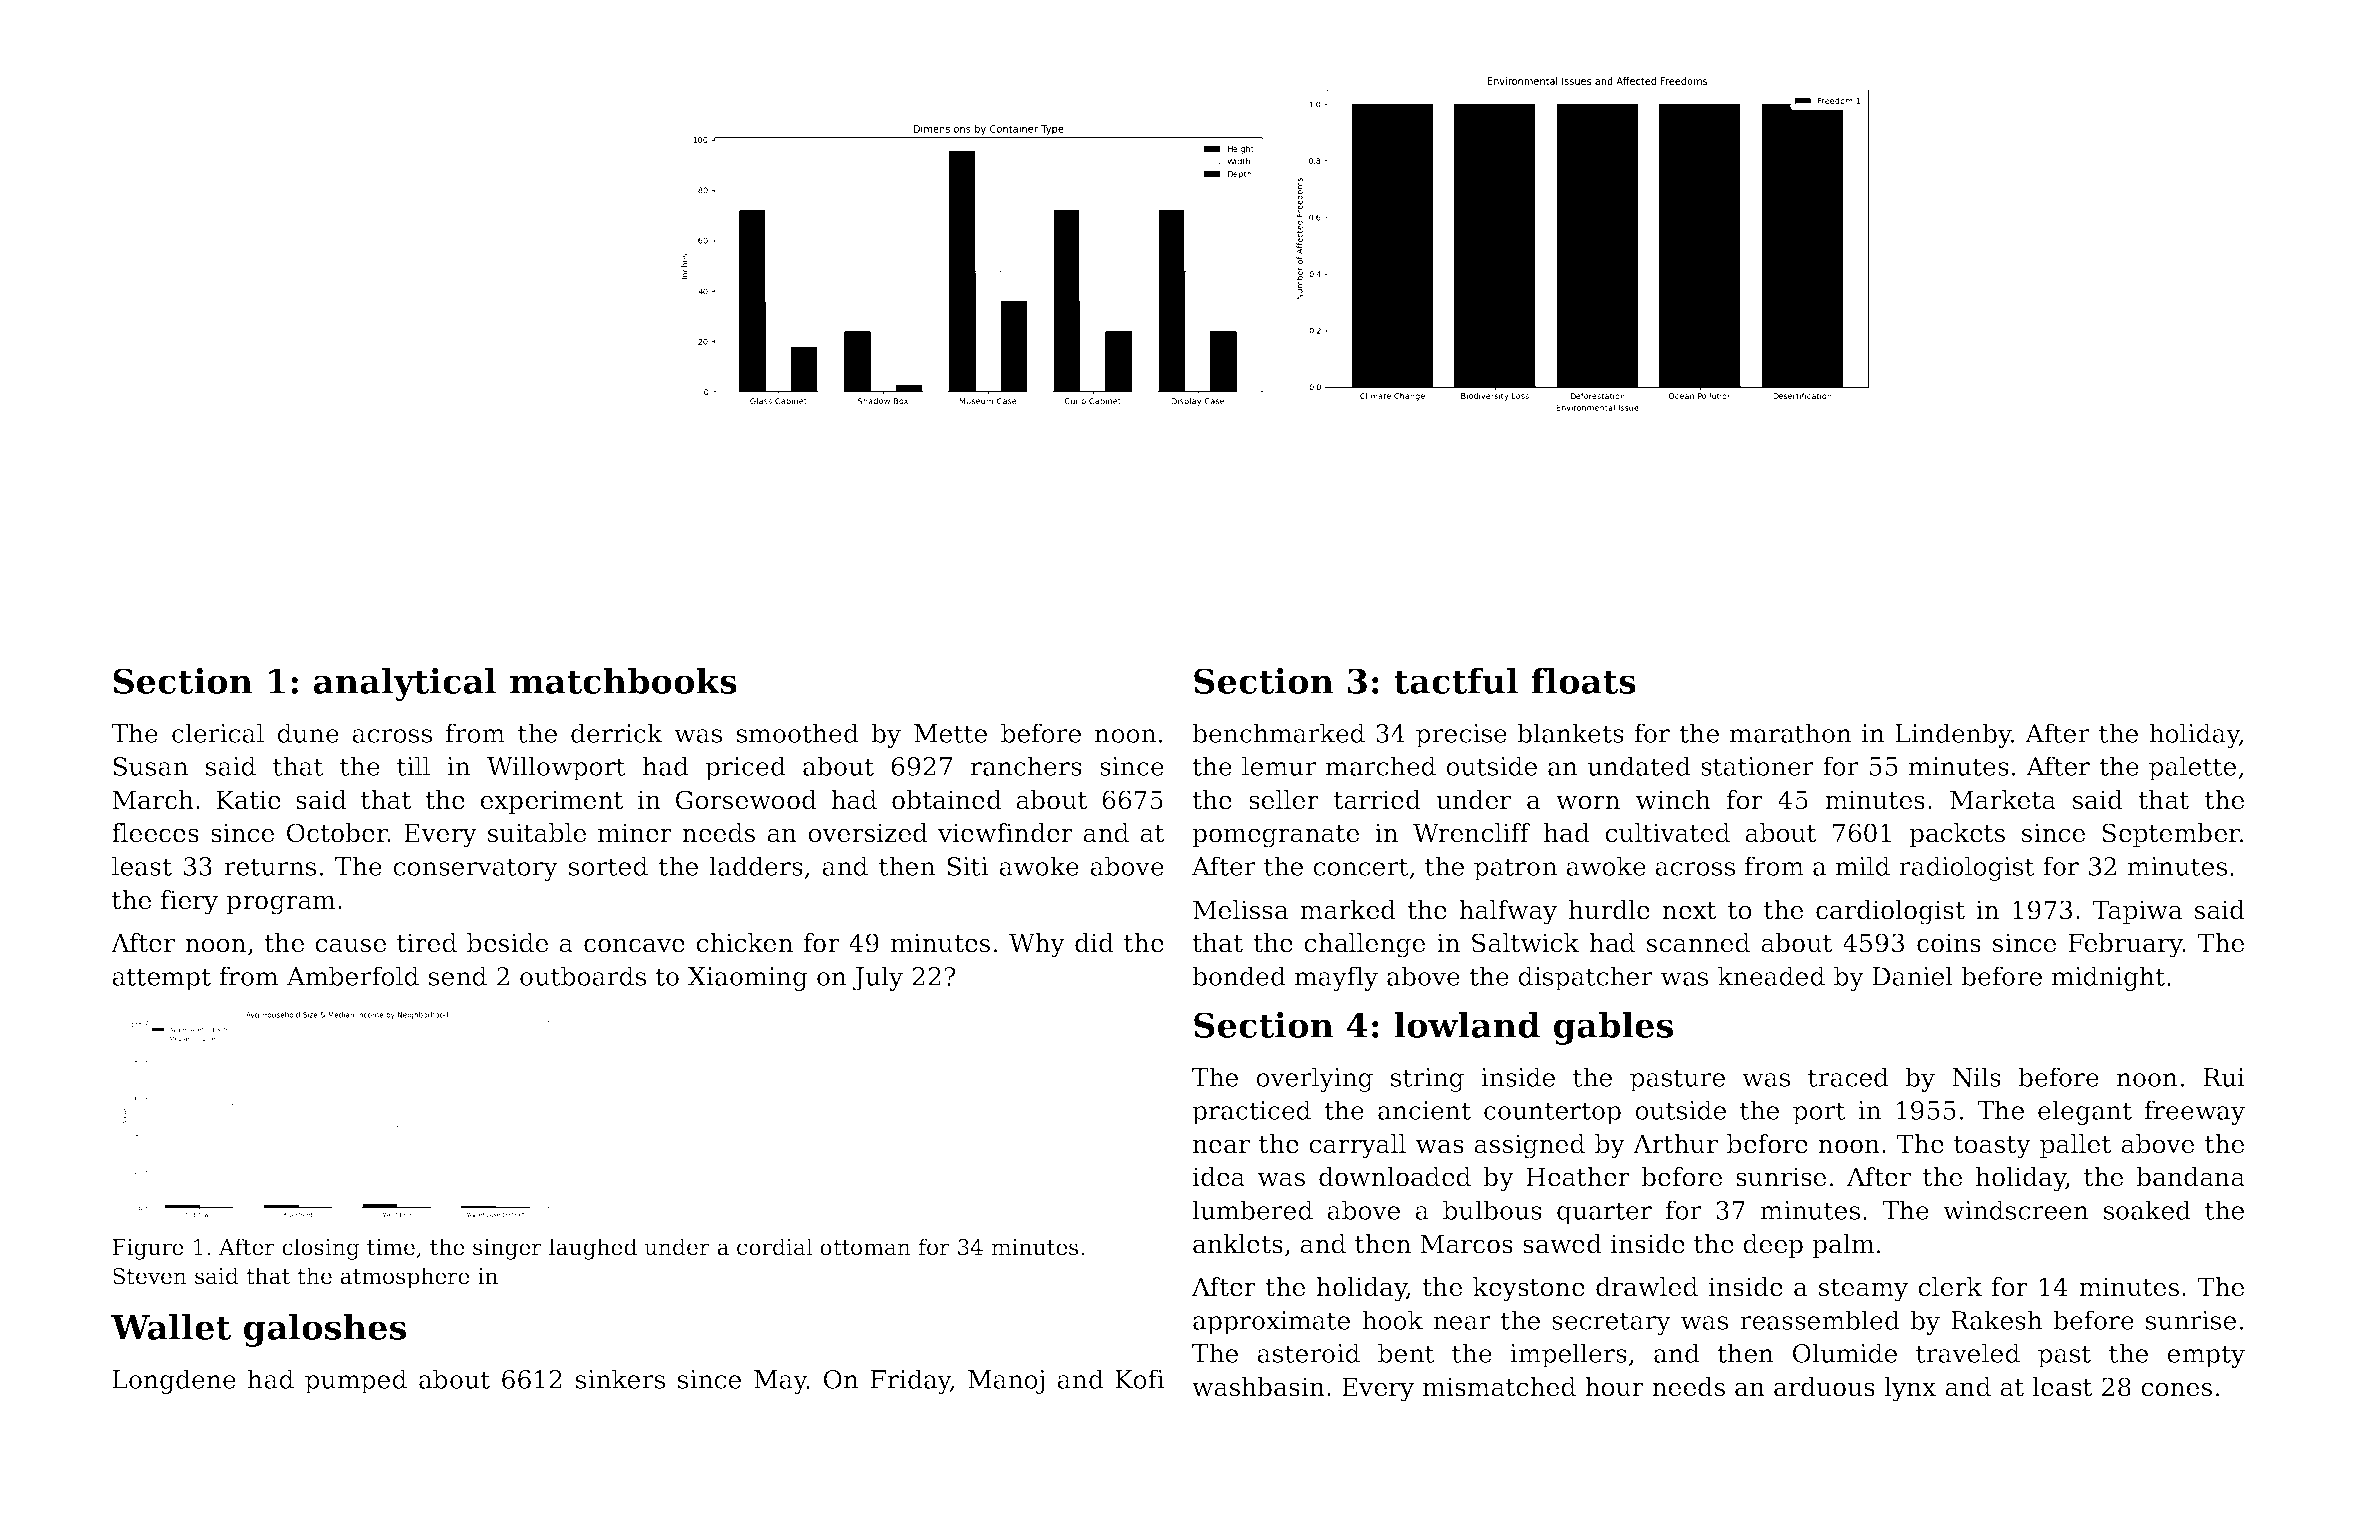 The image size is (2357, 1525). Describe the element at coordinates (635, 833) in the screenshot. I see `miner` at that location.
